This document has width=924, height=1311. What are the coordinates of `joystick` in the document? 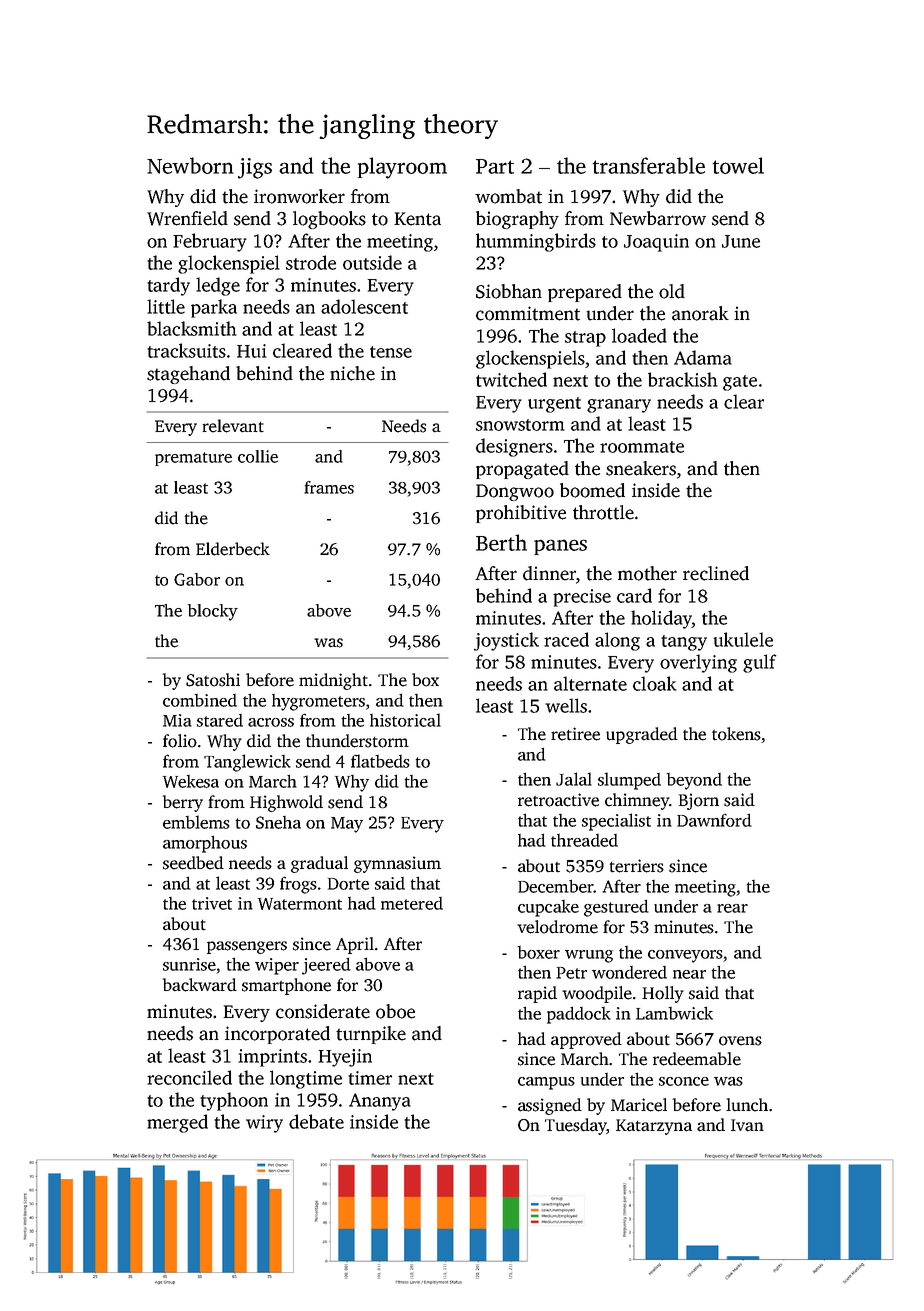 It's located at (506, 641).
